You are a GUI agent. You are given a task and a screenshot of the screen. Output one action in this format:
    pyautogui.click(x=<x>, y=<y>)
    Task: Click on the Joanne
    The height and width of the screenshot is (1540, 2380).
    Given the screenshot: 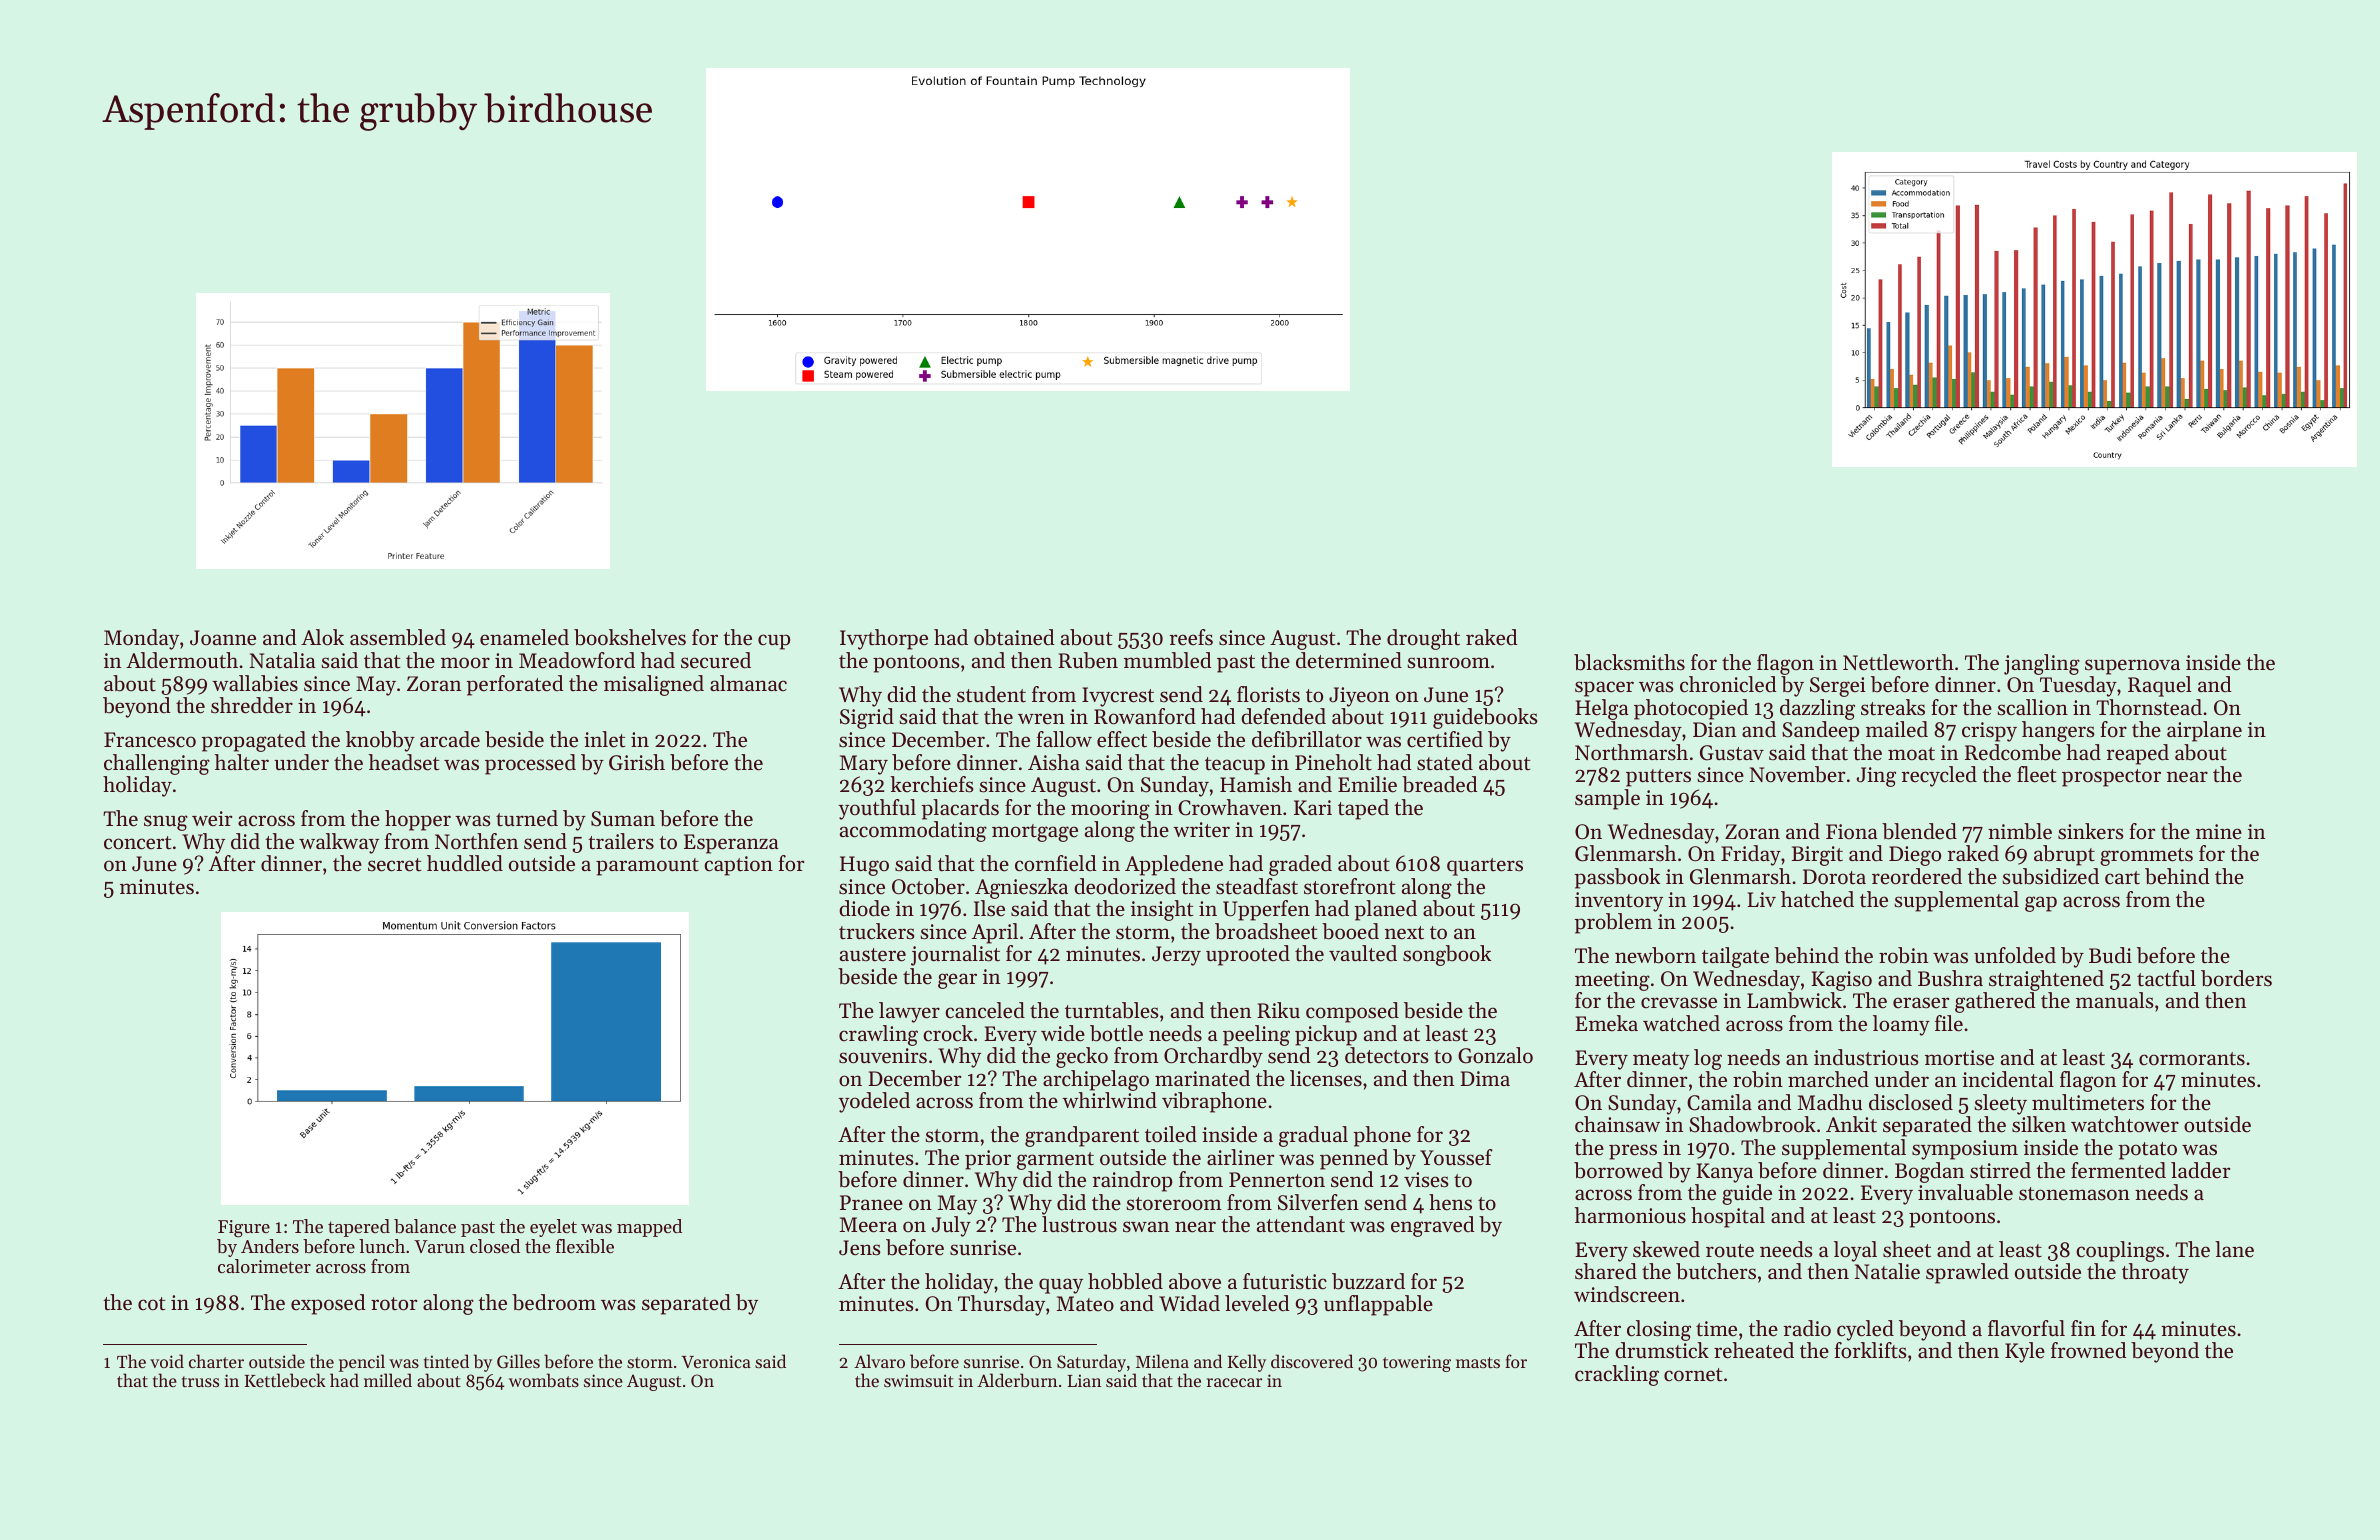 What is the action you would take?
    pyautogui.click(x=223, y=638)
